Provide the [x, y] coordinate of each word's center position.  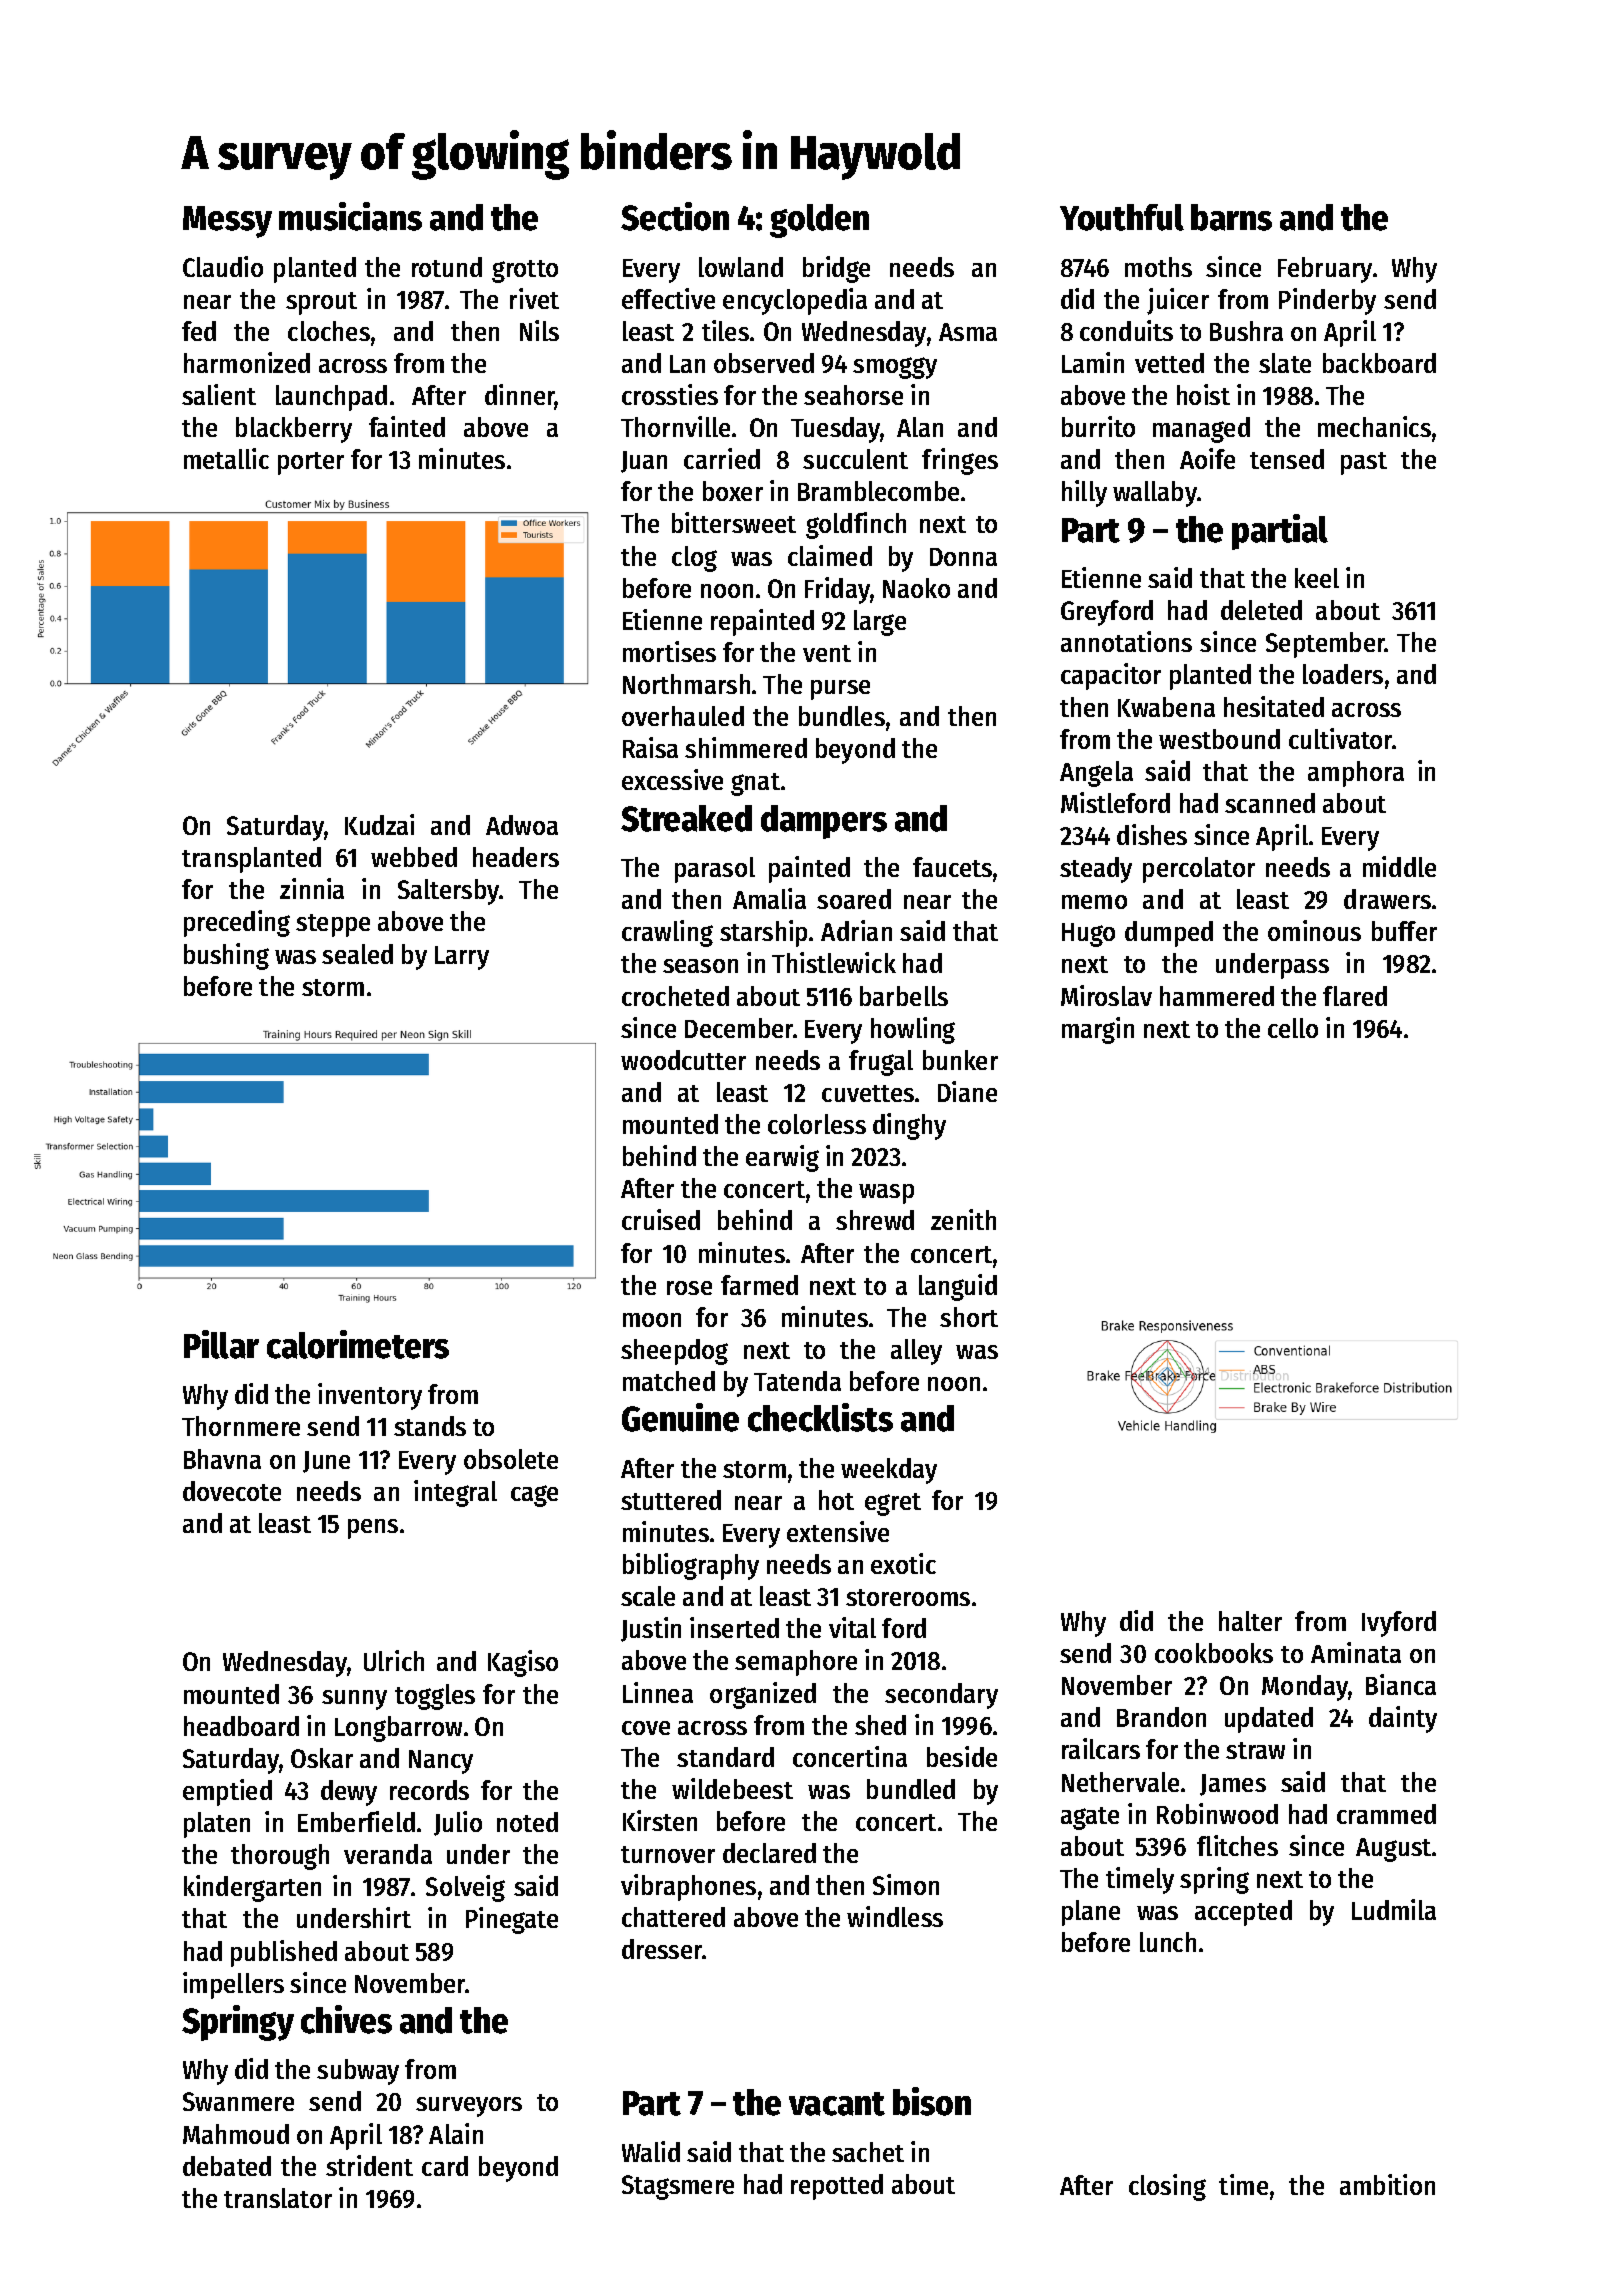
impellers [233, 1985]
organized [763, 1695]
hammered [1217, 996]
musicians [350, 216]
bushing [226, 956]
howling [913, 1030]
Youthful [1122, 217]
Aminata [1356, 1652]
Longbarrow [398, 1729]
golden [819, 221]
